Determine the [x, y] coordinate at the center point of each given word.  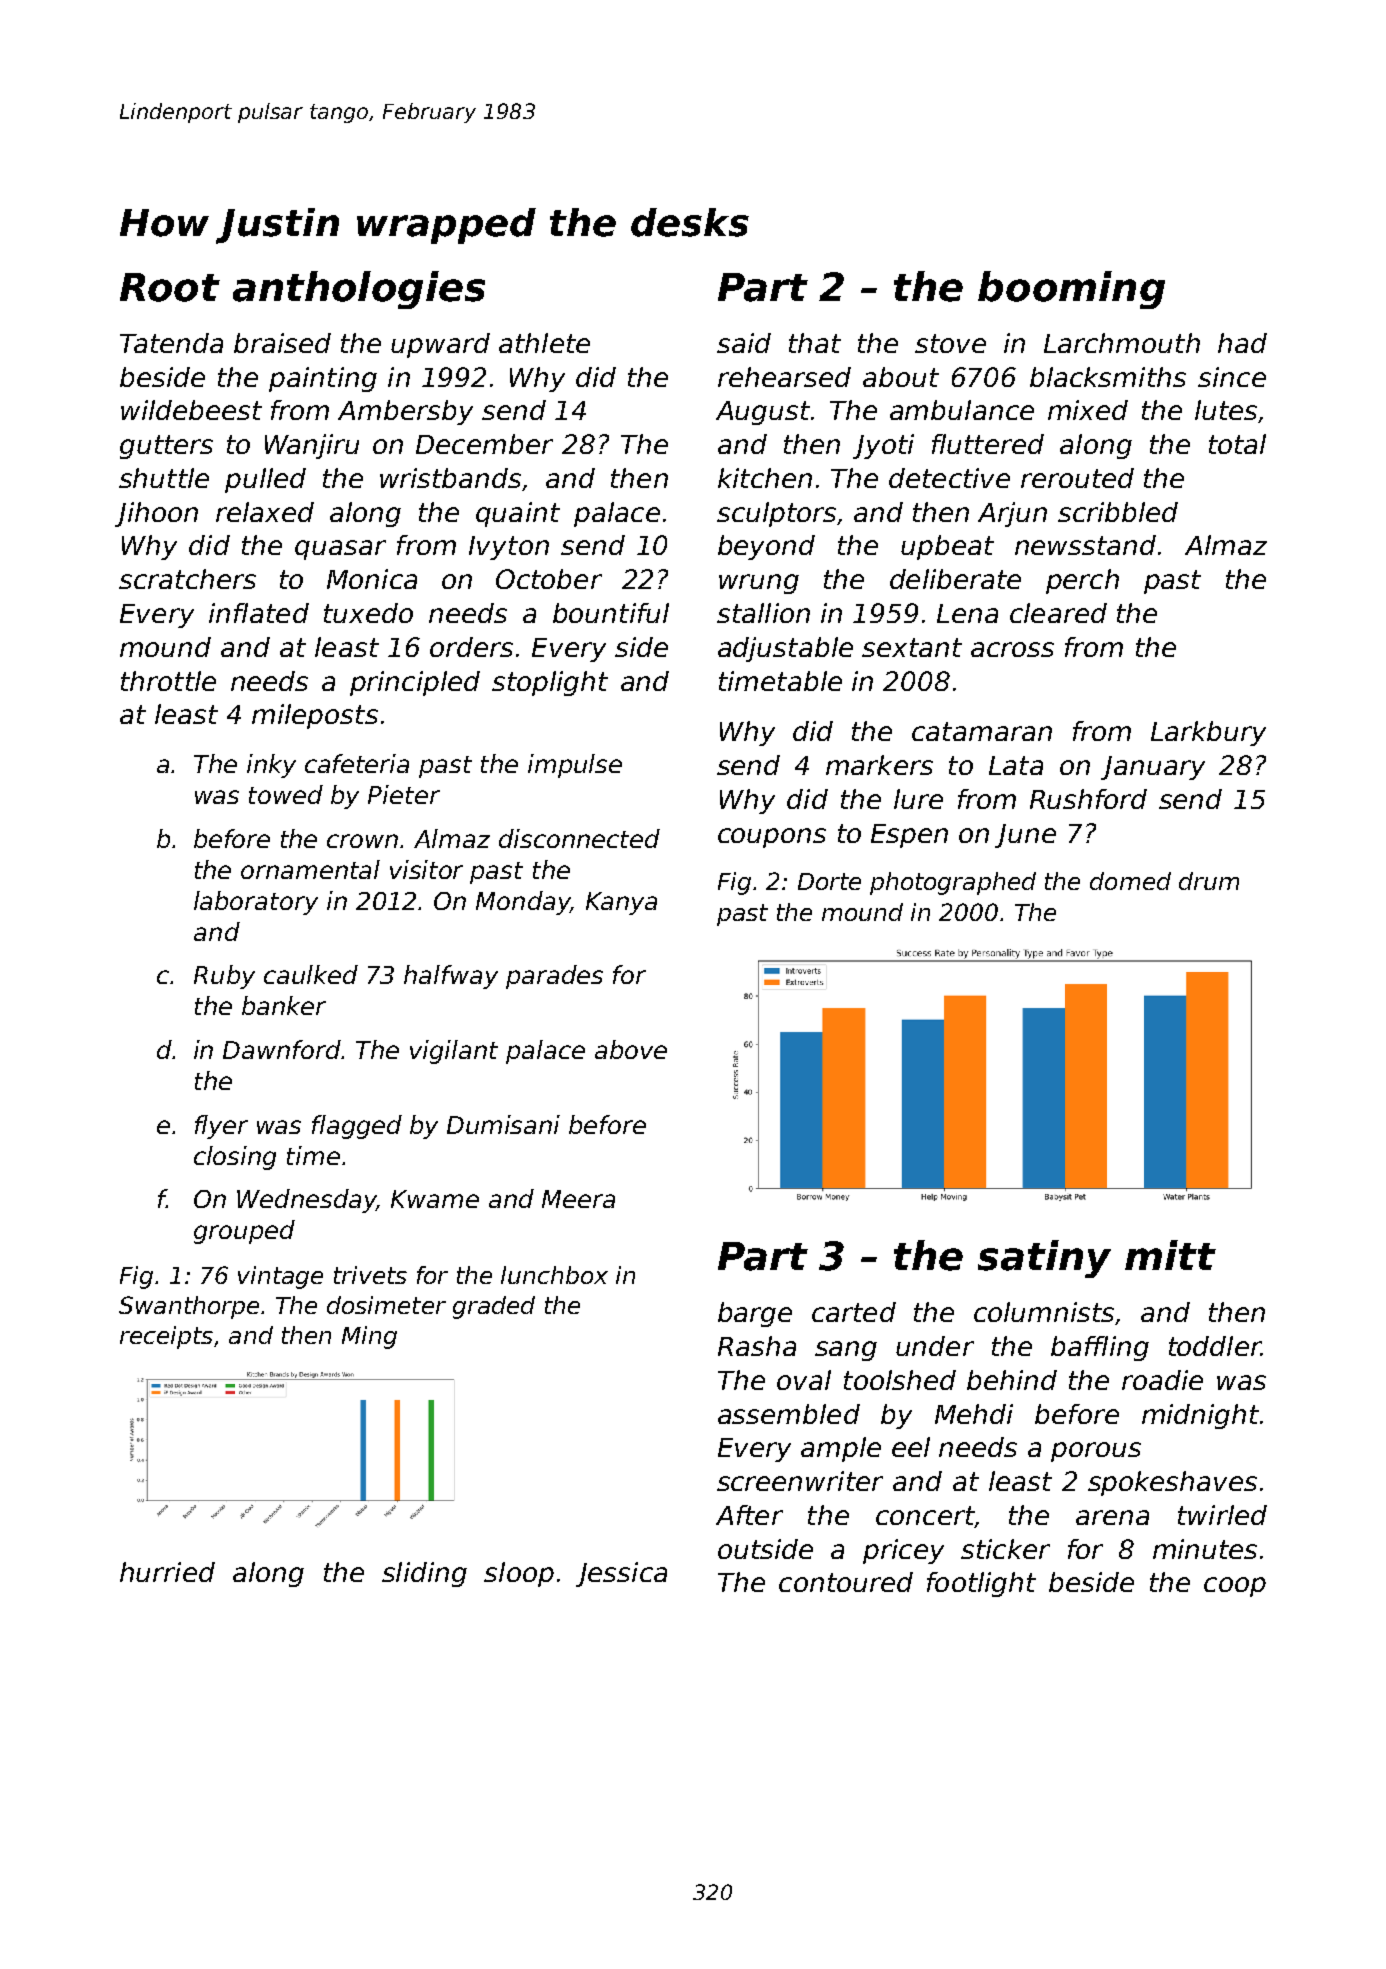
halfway [451, 977]
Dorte [829, 881]
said [744, 343]
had [1242, 343]
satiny [1044, 1259]
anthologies [359, 290]
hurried [167, 1572]
